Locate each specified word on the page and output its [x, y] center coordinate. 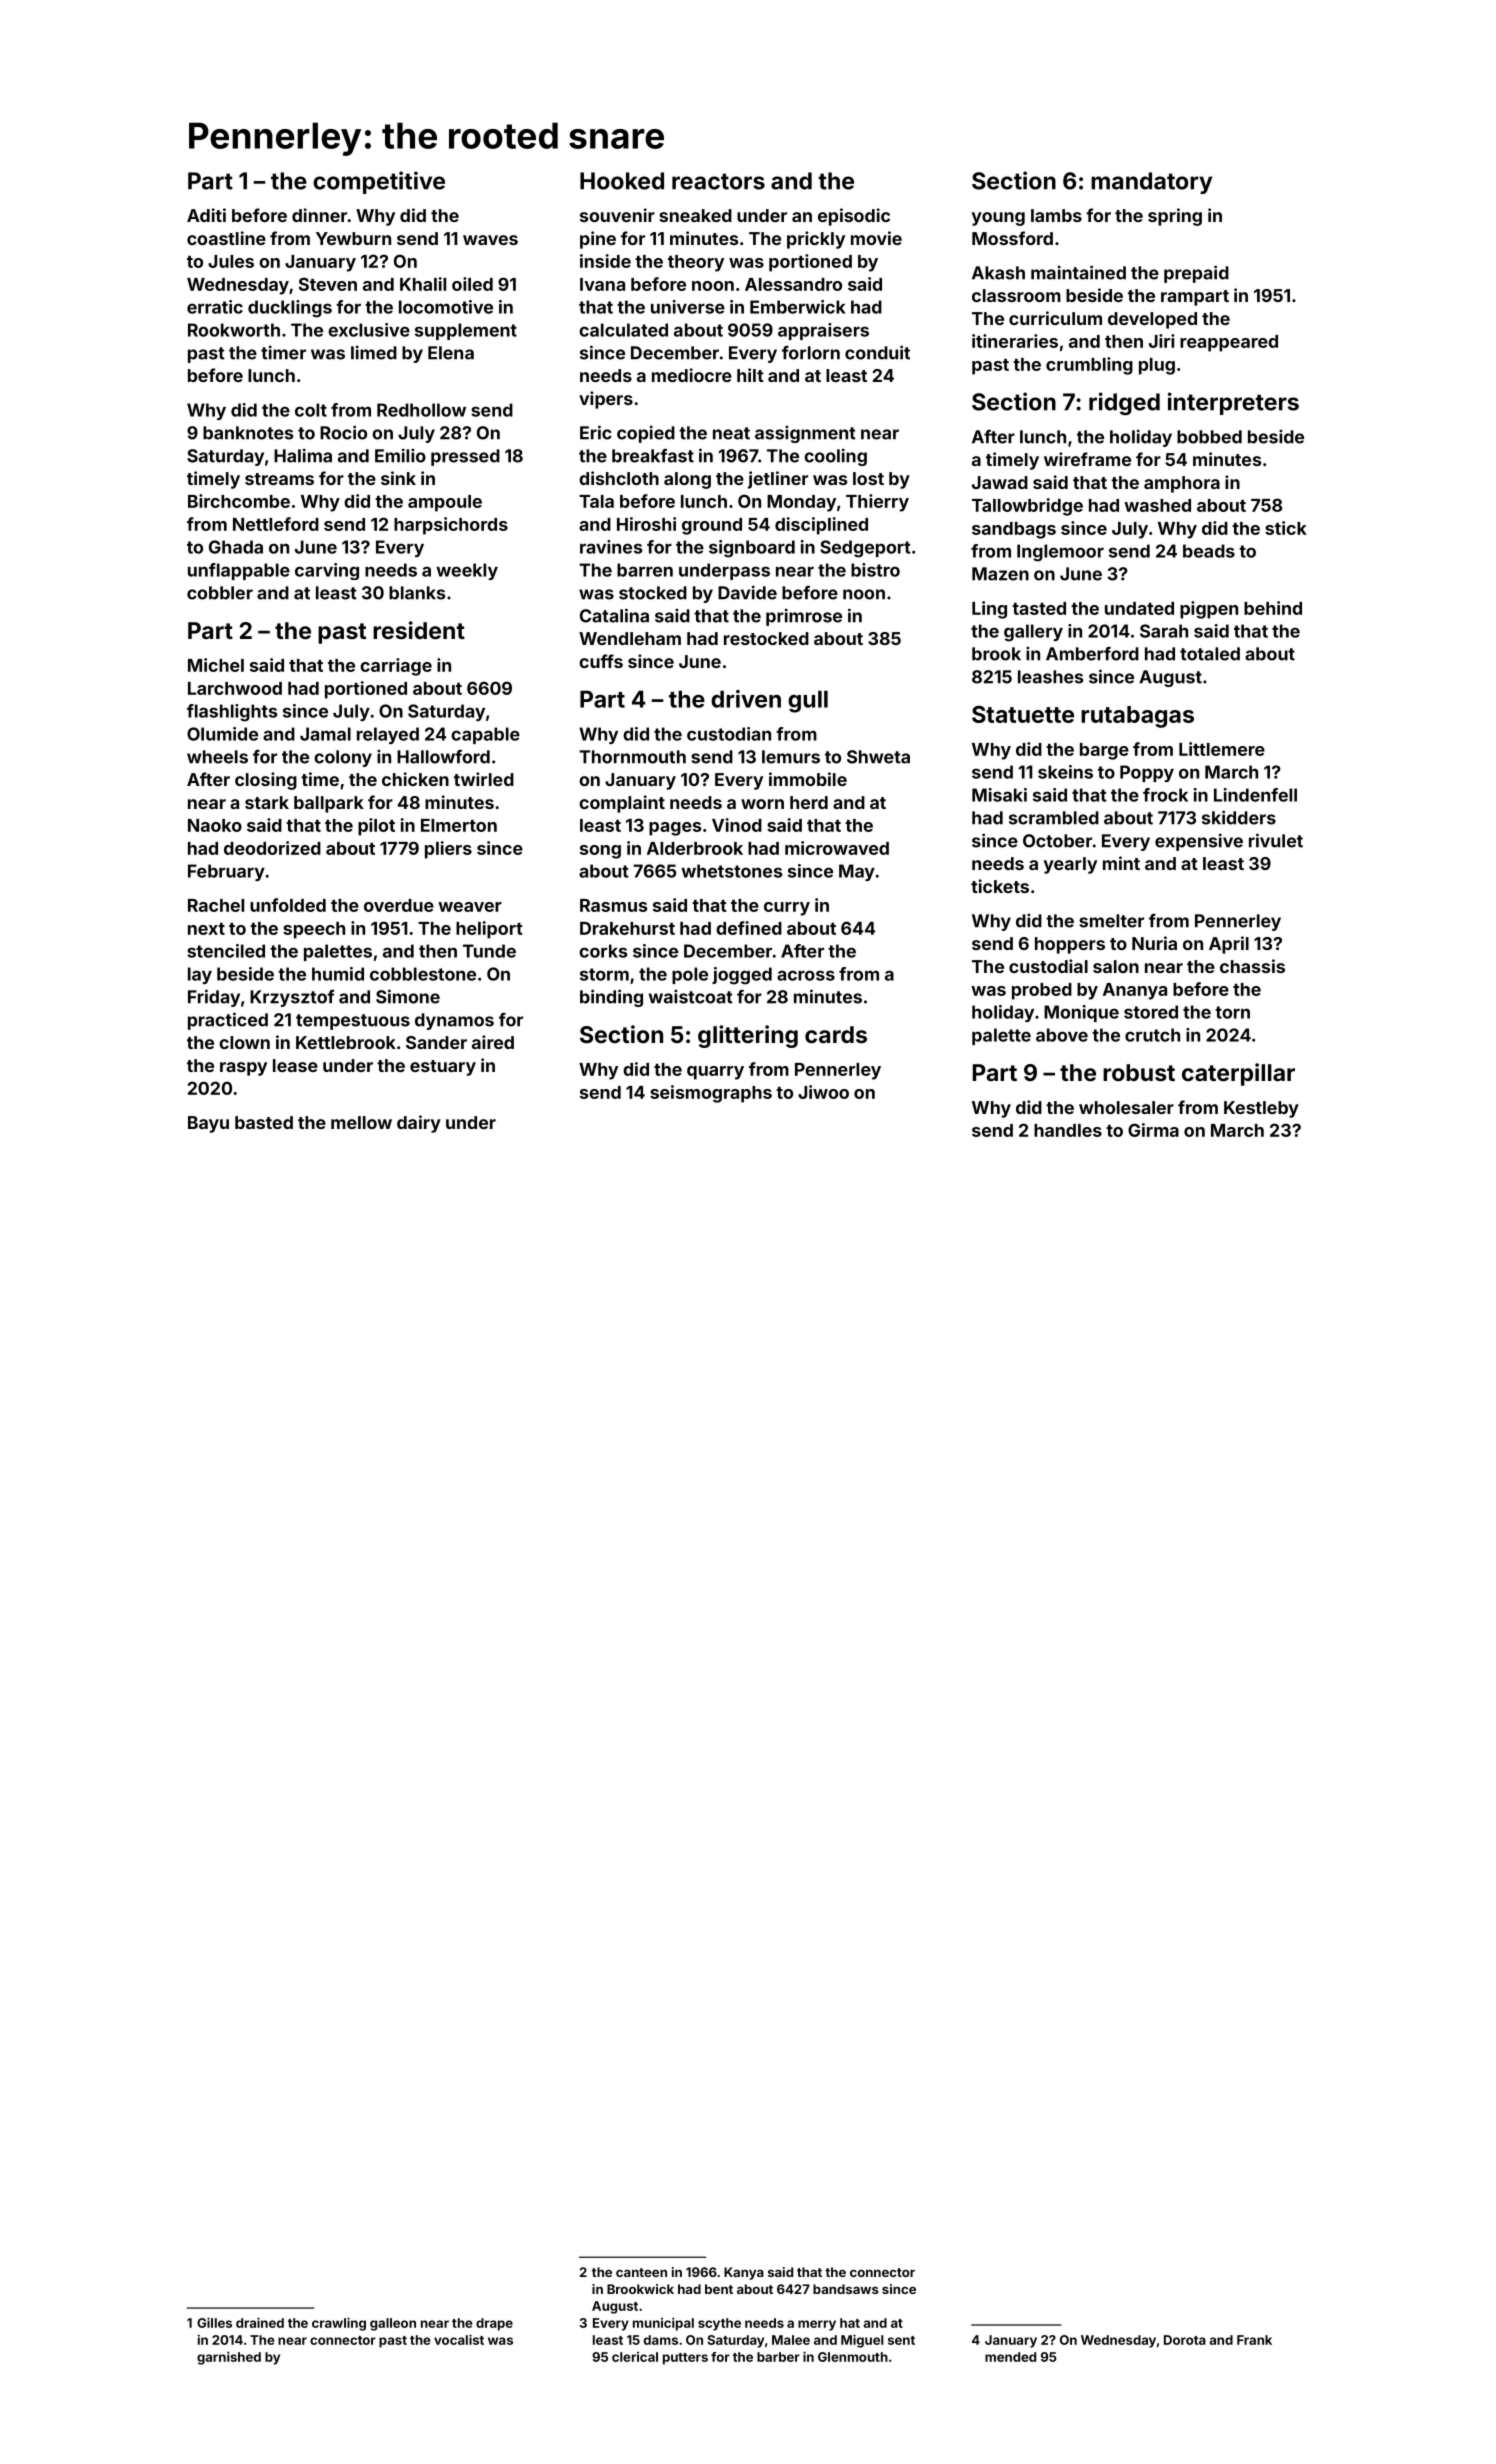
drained [260, 2322]
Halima [303, 455]
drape [494, 2324]
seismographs [711, 1094]
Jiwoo [823, 1092]
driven [746, 699]
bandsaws [846, 2289]
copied [646, 434]
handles [1068, 1130]
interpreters [1233, 403]
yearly [1070, 865]
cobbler [220, 593]
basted [264, 1122]
